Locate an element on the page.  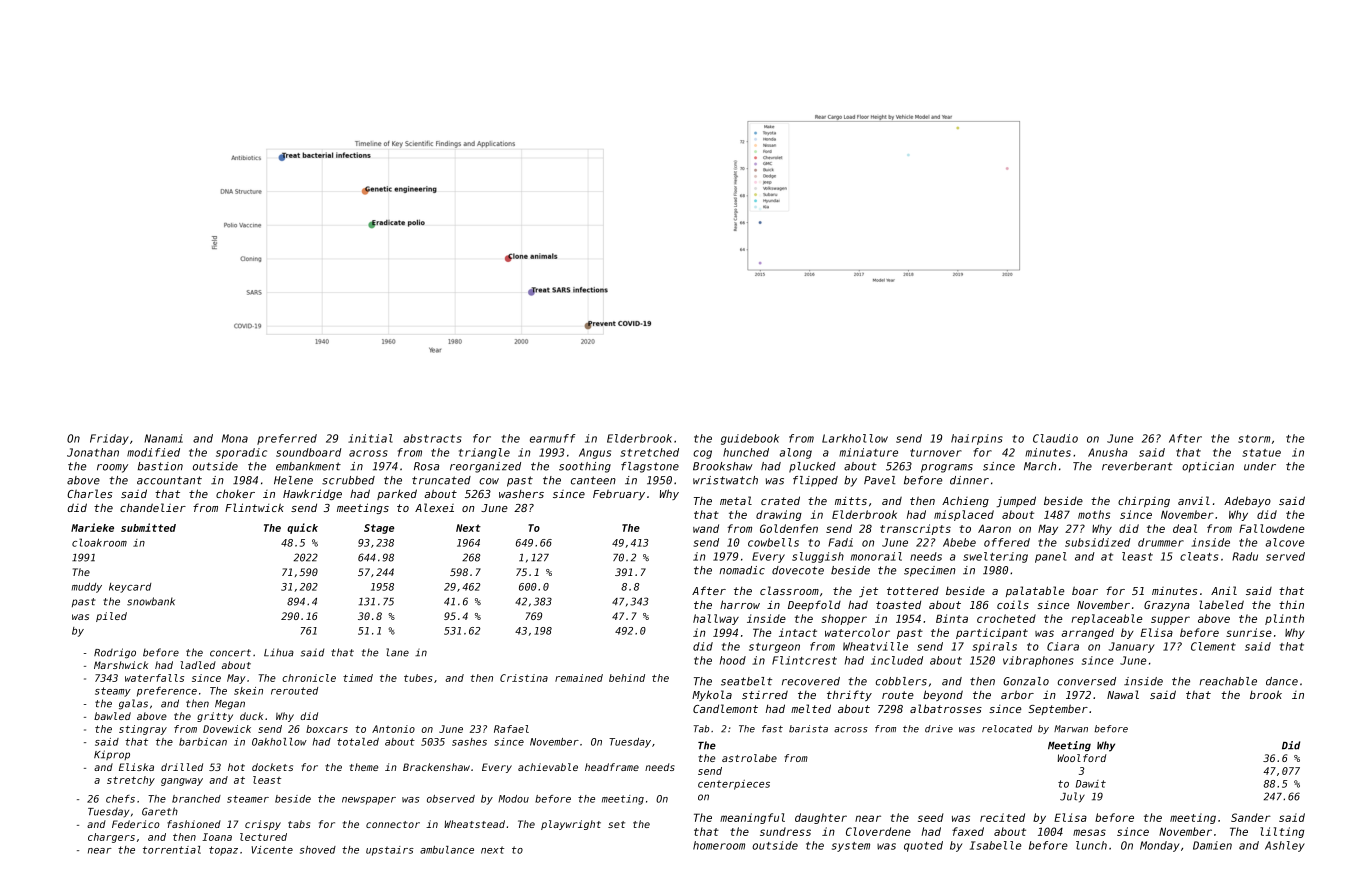
Nanami is located at coordinates (163, 438).
